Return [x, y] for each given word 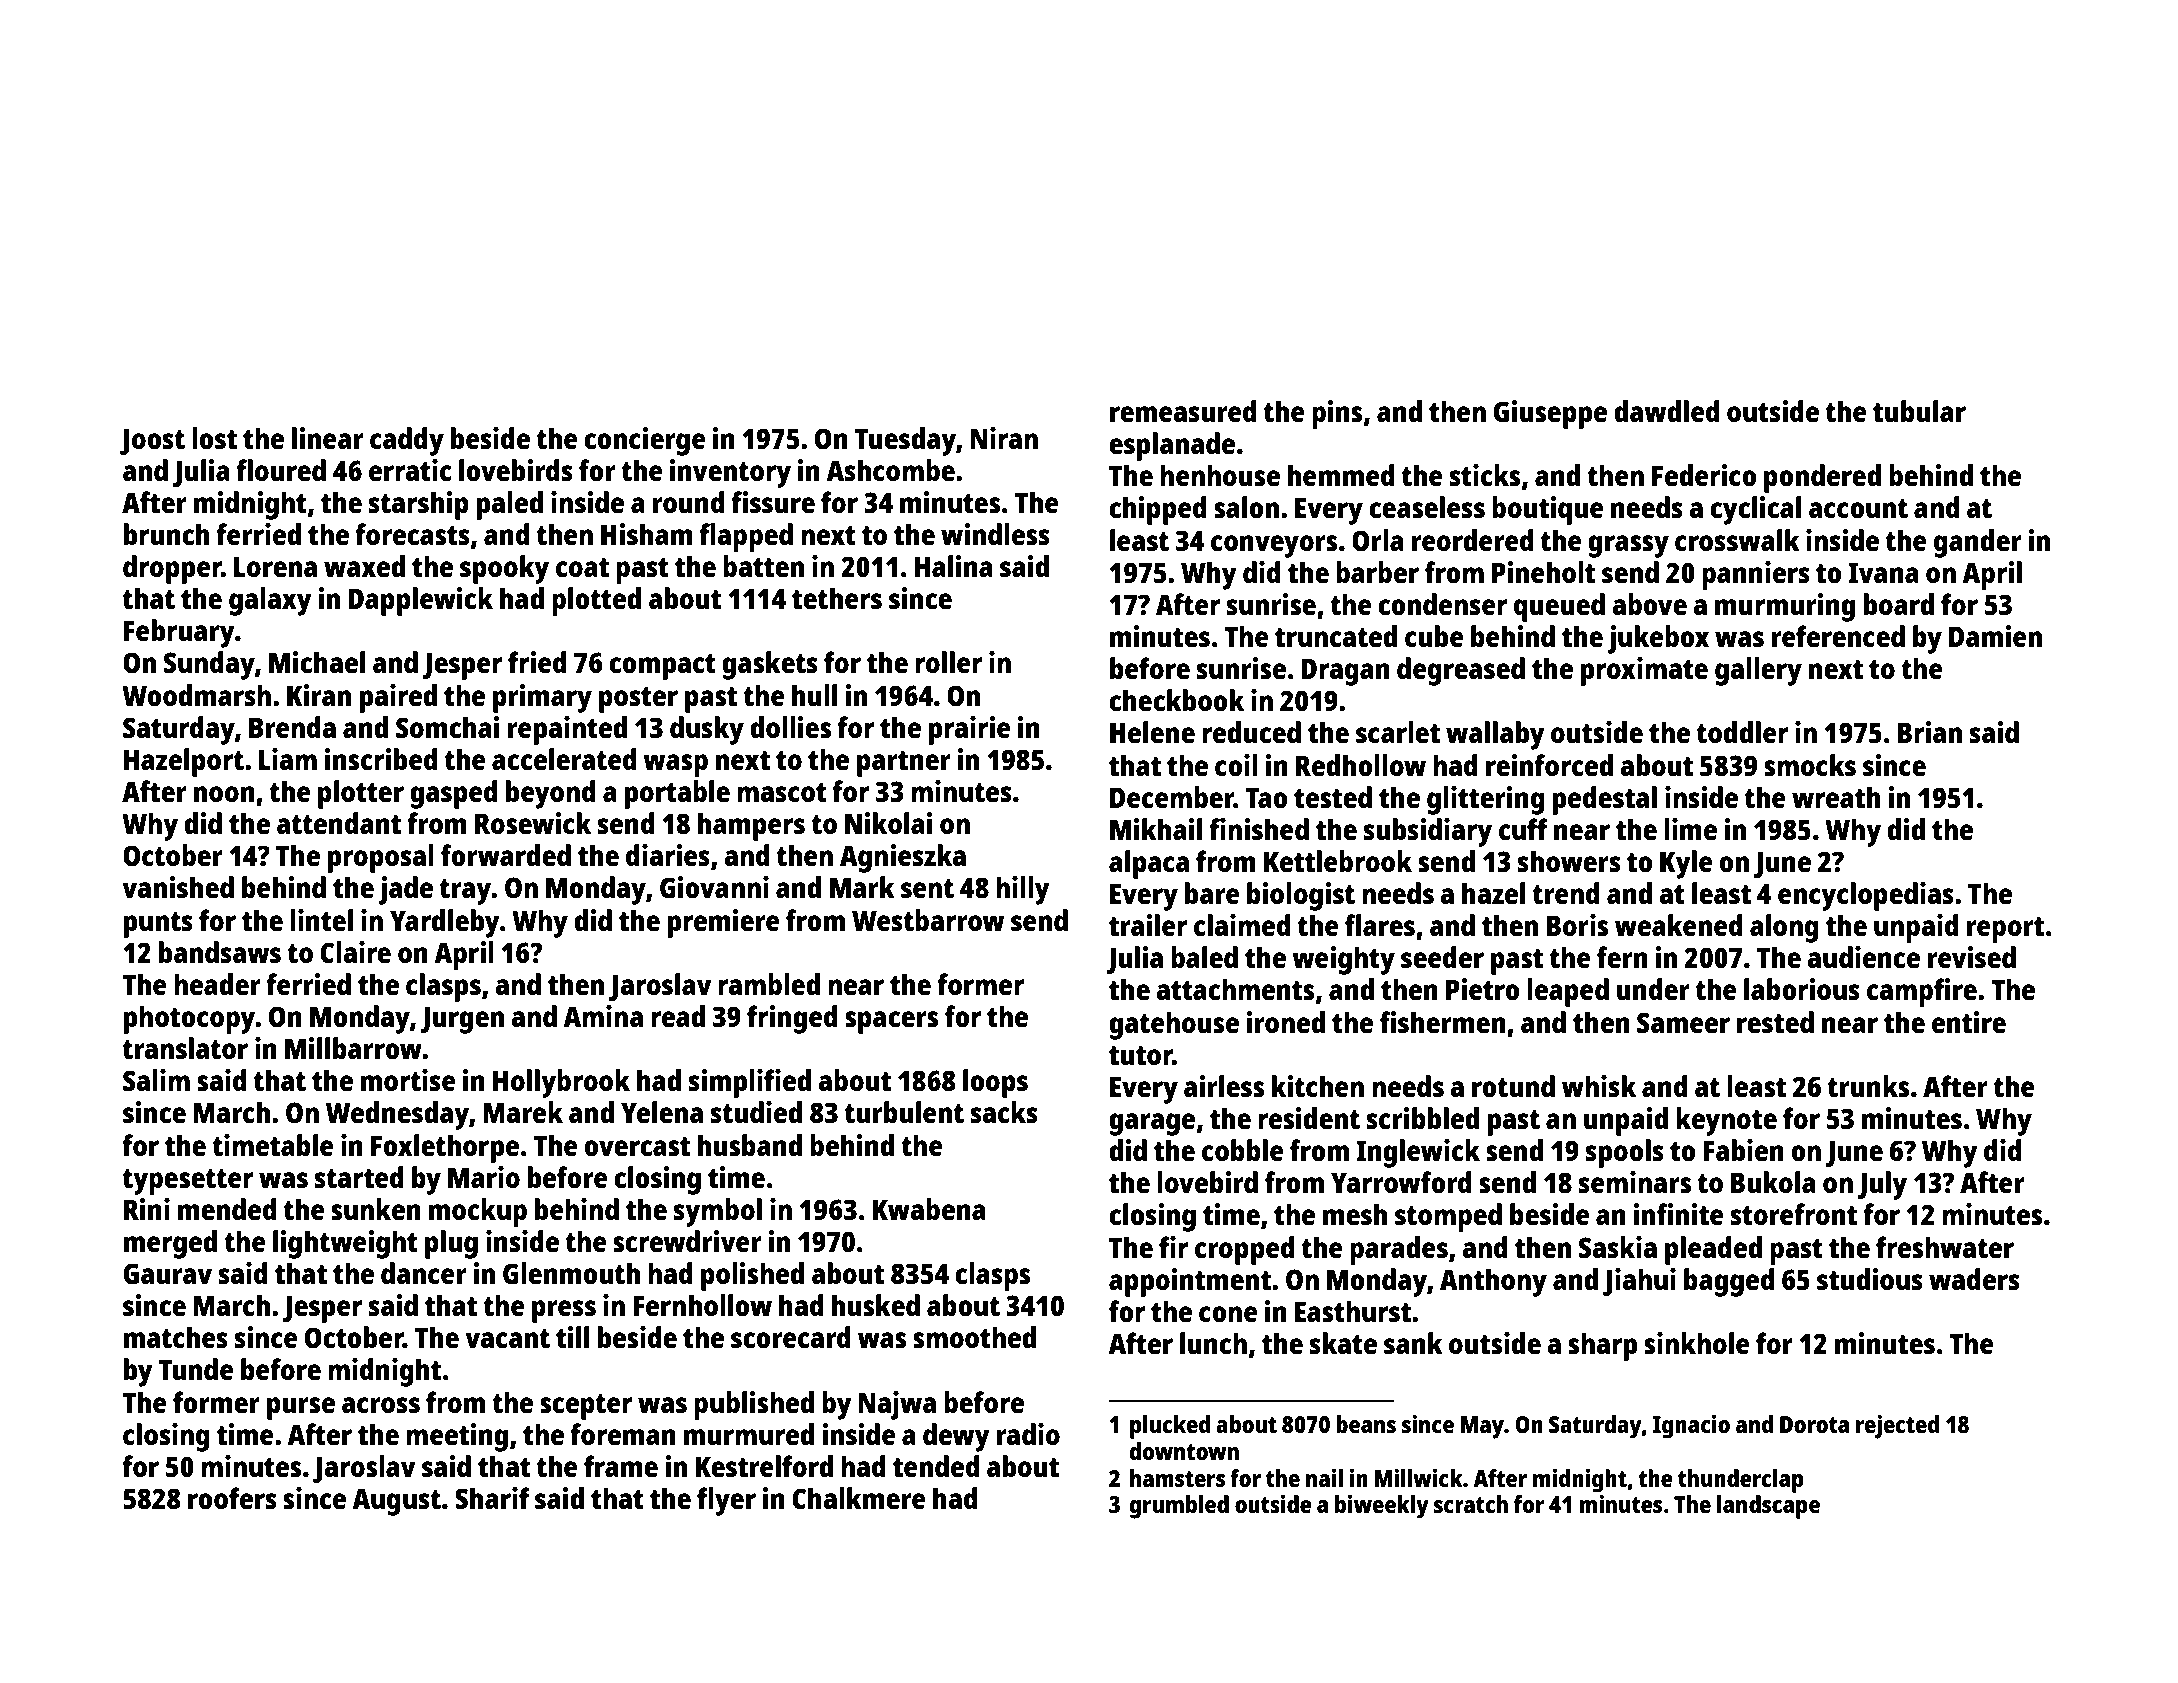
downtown [1184, 1451]
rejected [1897, 1426]
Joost [152, 441]
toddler [1742, 732]
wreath [1836, 797]
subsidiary [1428, 832]
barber [1377, 572]
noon [224, 794]
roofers [232, 1498]
